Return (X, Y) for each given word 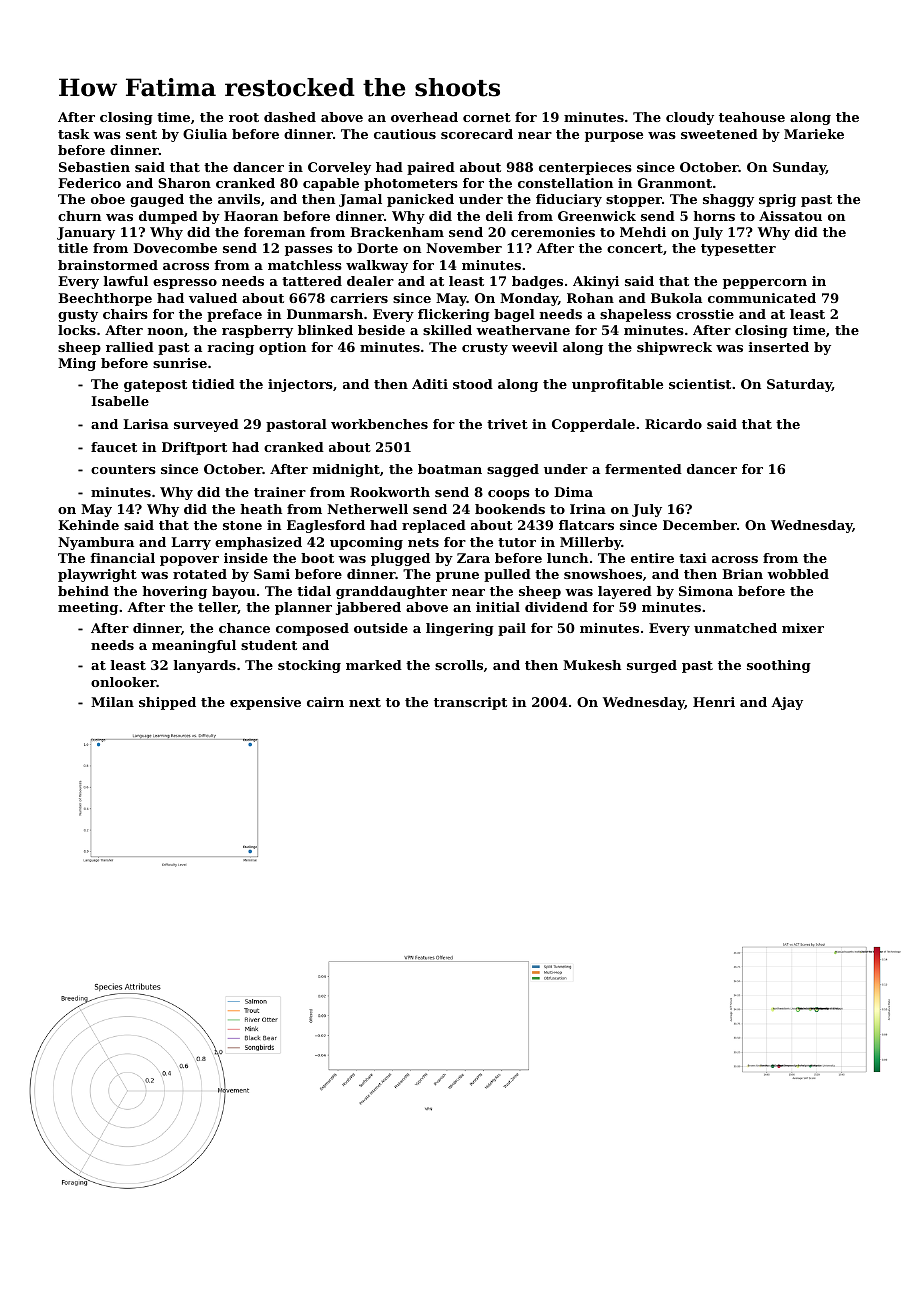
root (244, 117)
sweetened (719, 134)
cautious (405, 134)
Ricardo (673, 424)
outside (381, 628)
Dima (573, 492)
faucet (114, 447)
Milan (112, 702)
